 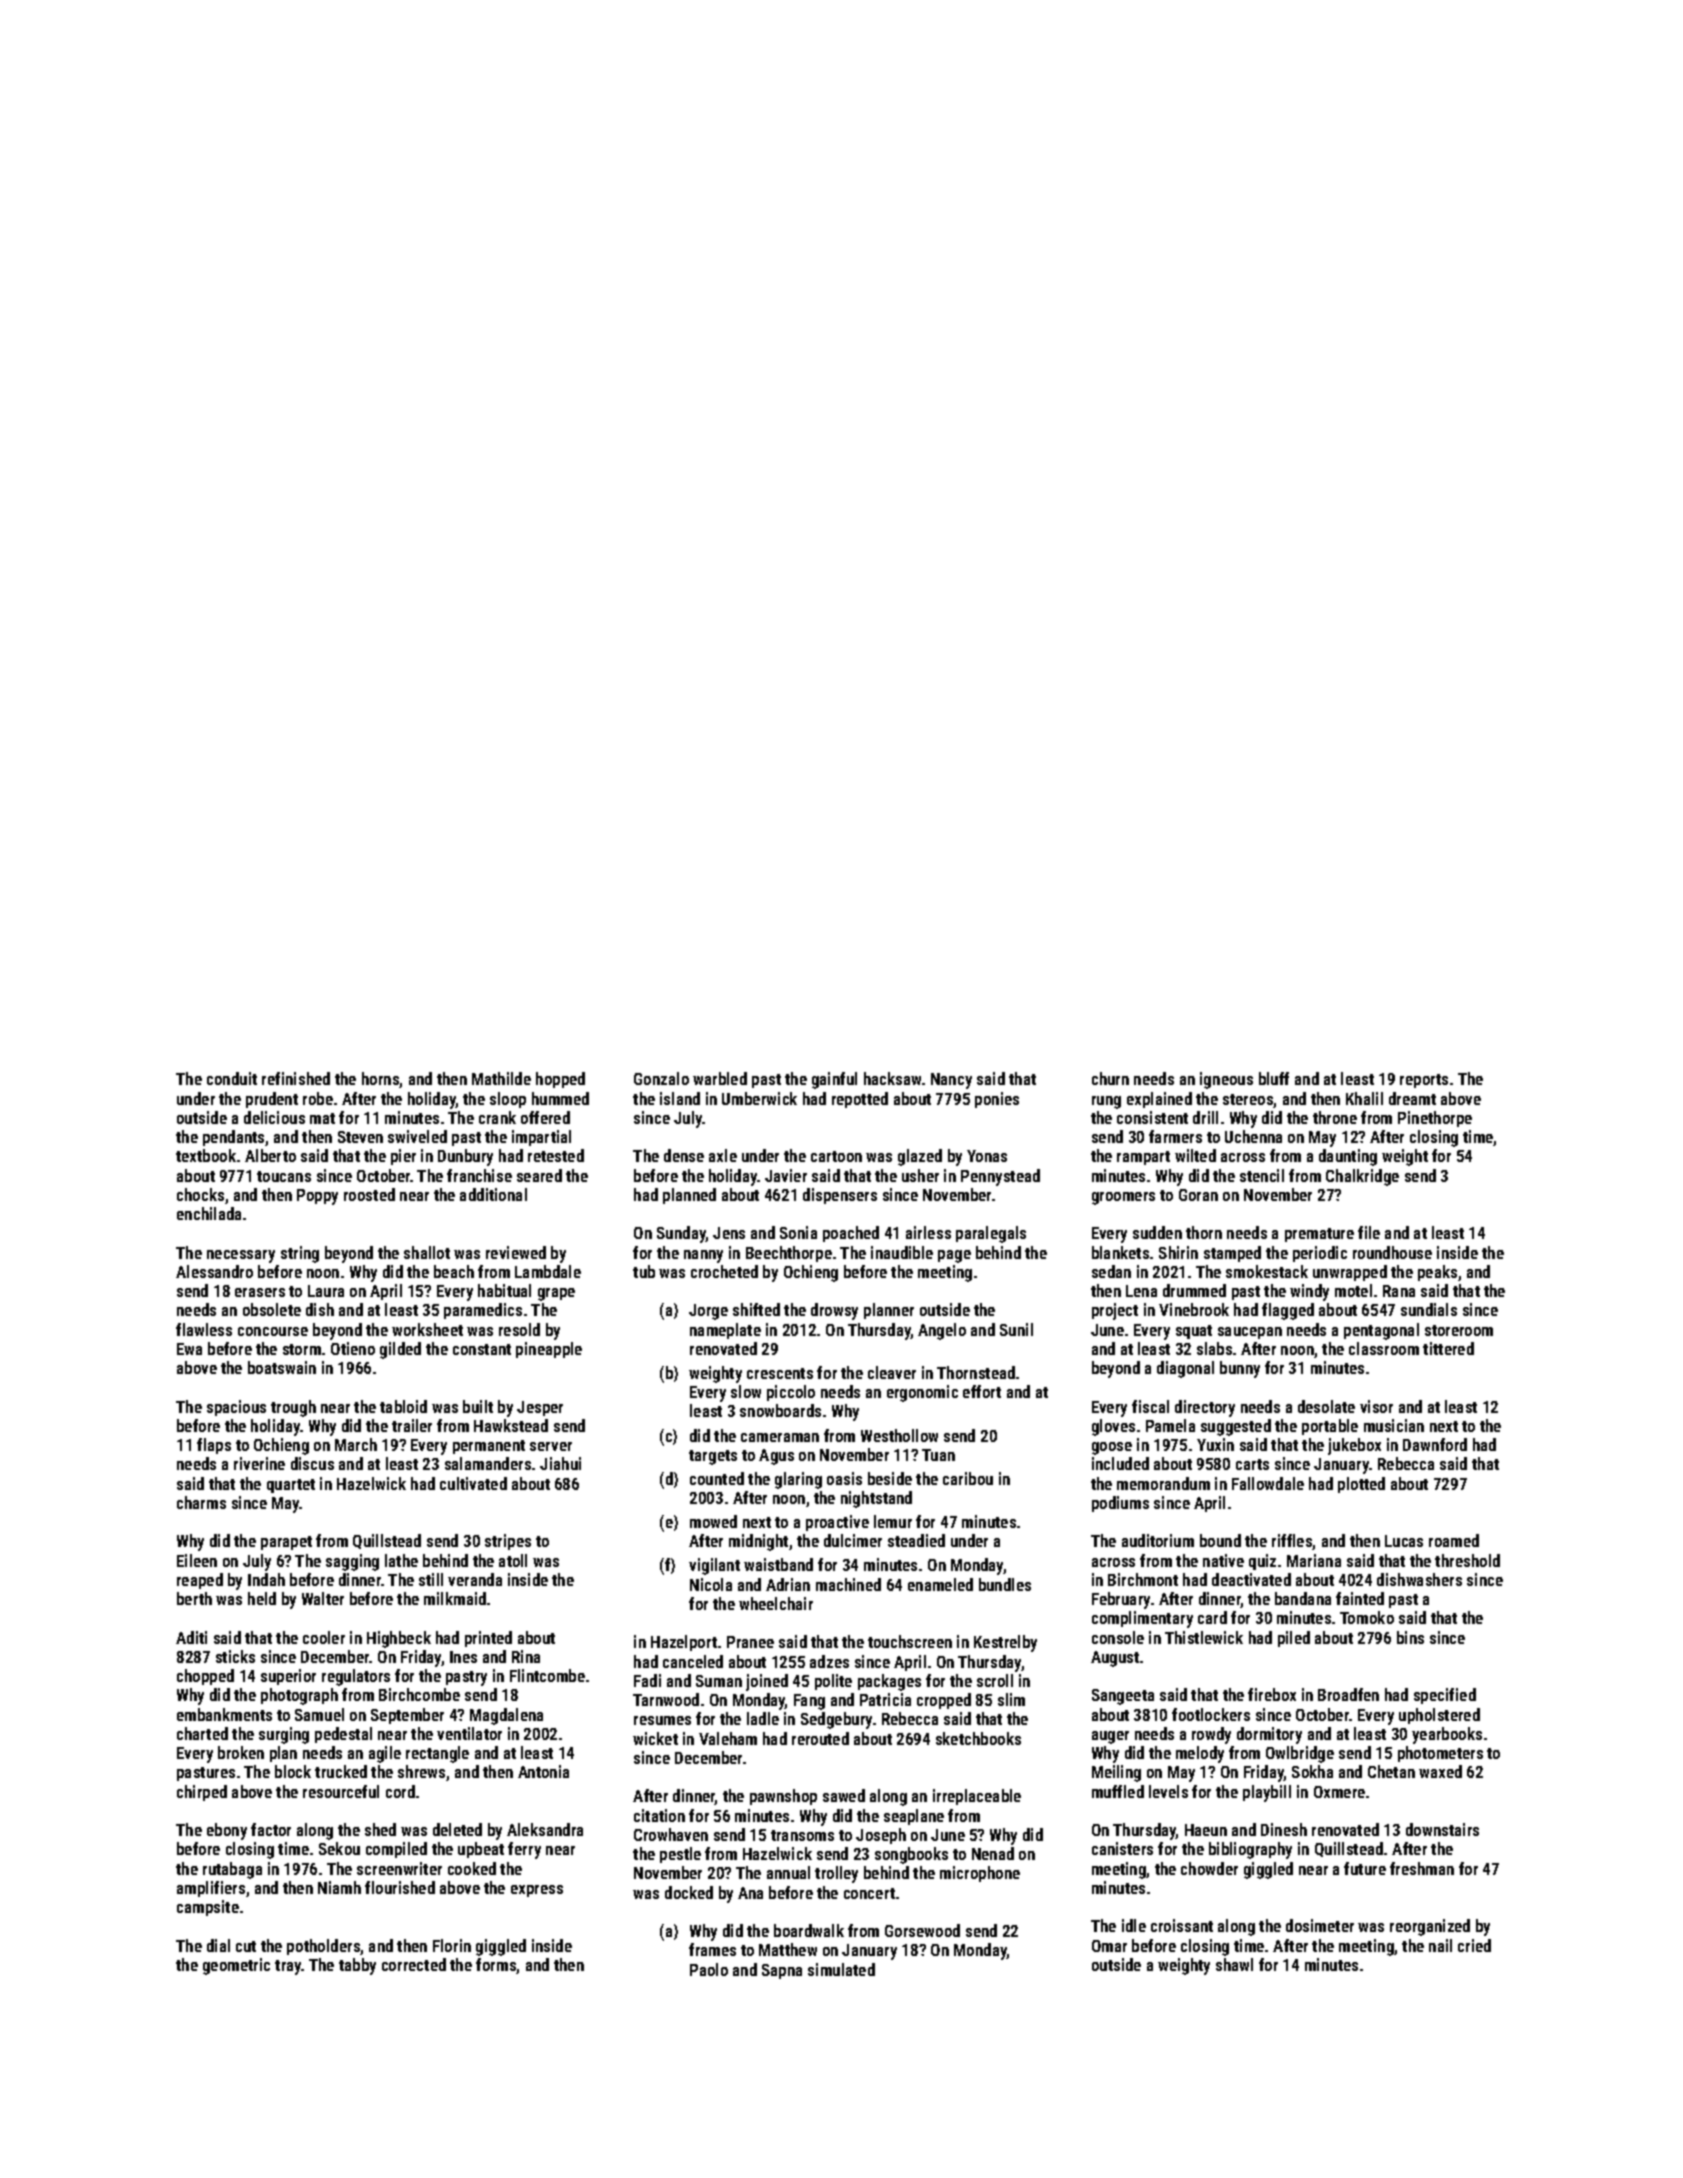 I want to click on Chalkridge, so click(x=1362, y=1177).
